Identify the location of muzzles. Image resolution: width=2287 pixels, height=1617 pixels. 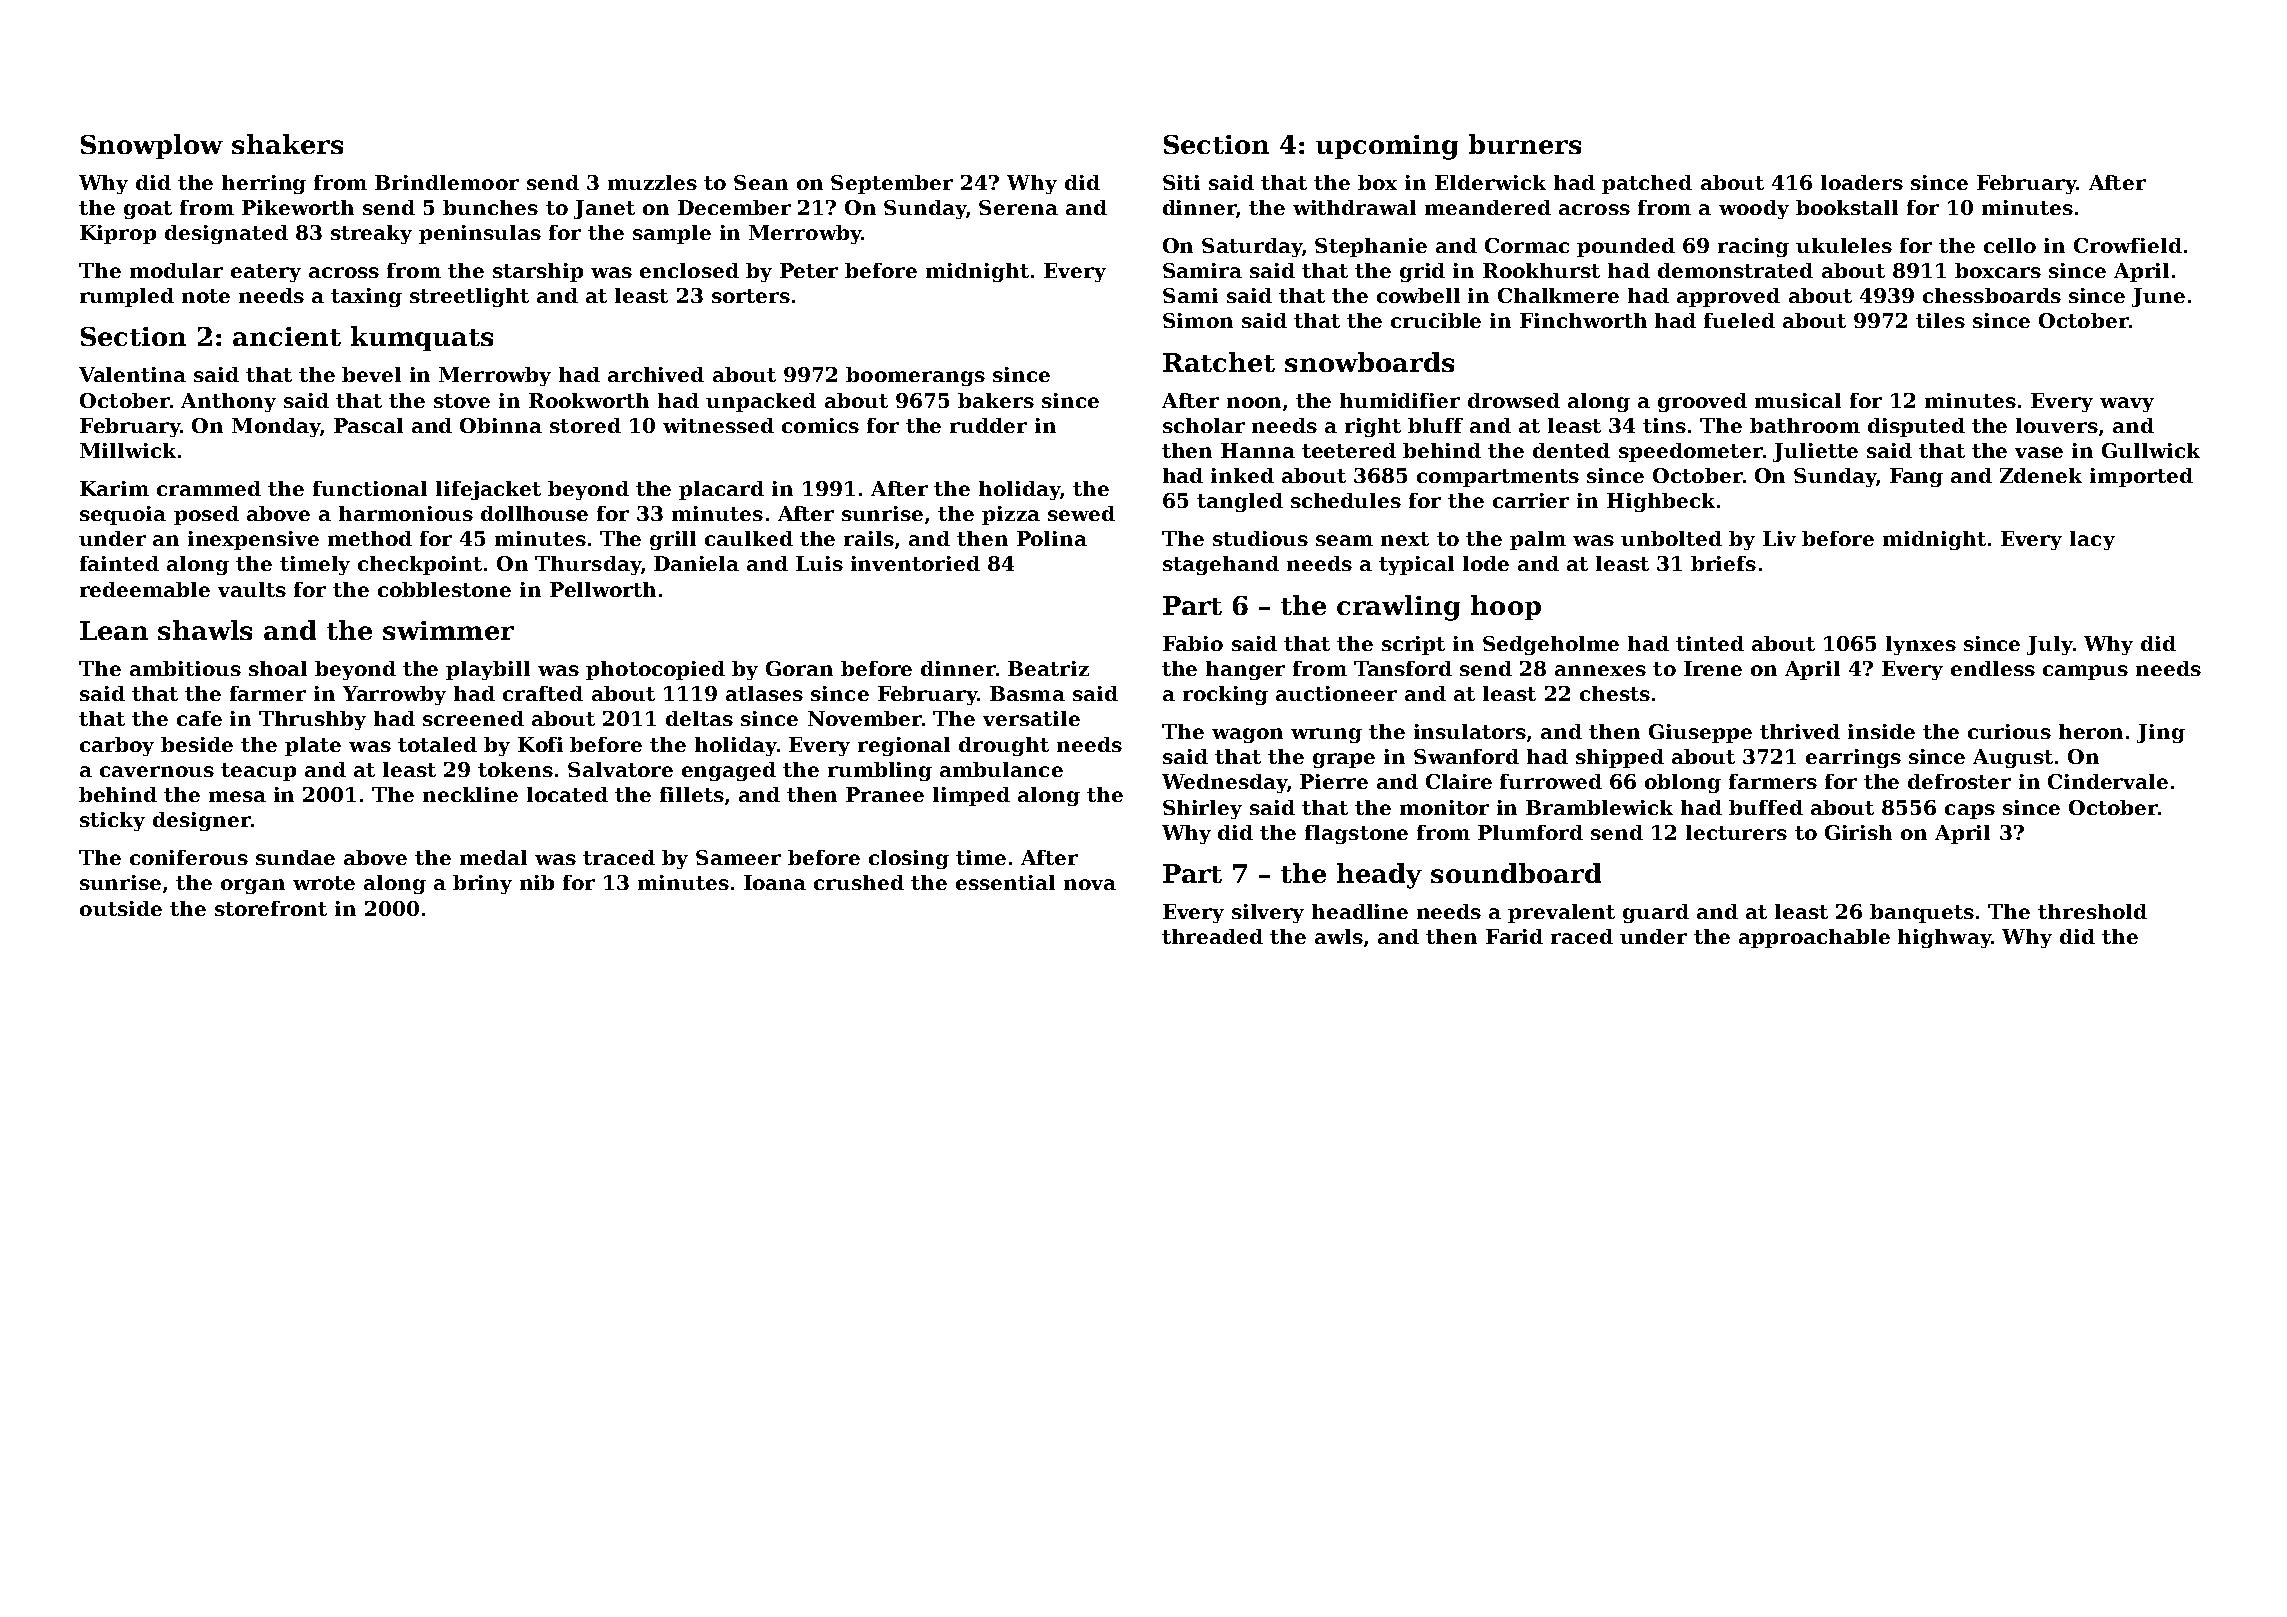
(652, 182).
